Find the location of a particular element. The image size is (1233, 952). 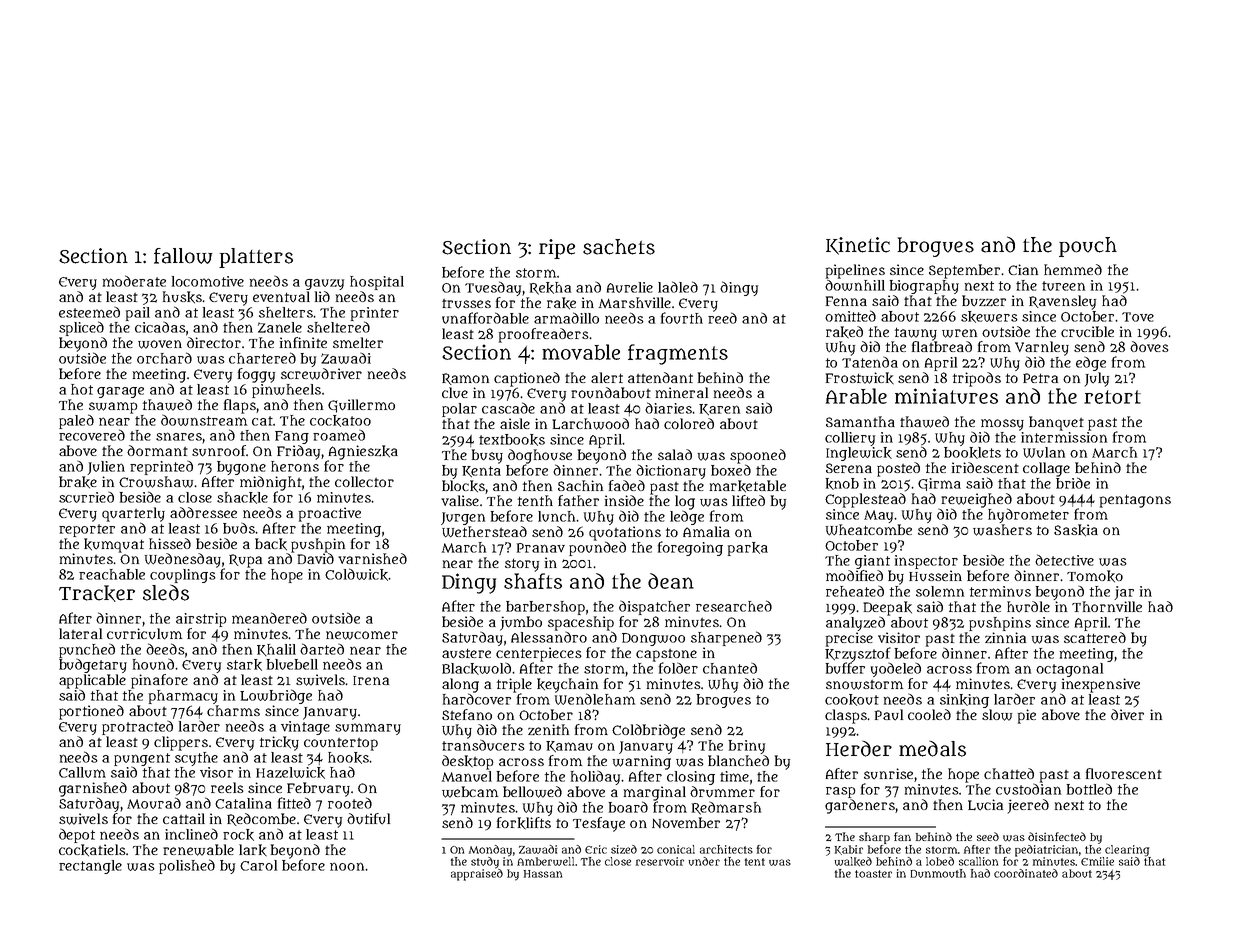

Tracker is located at coordinates (97, 593).
